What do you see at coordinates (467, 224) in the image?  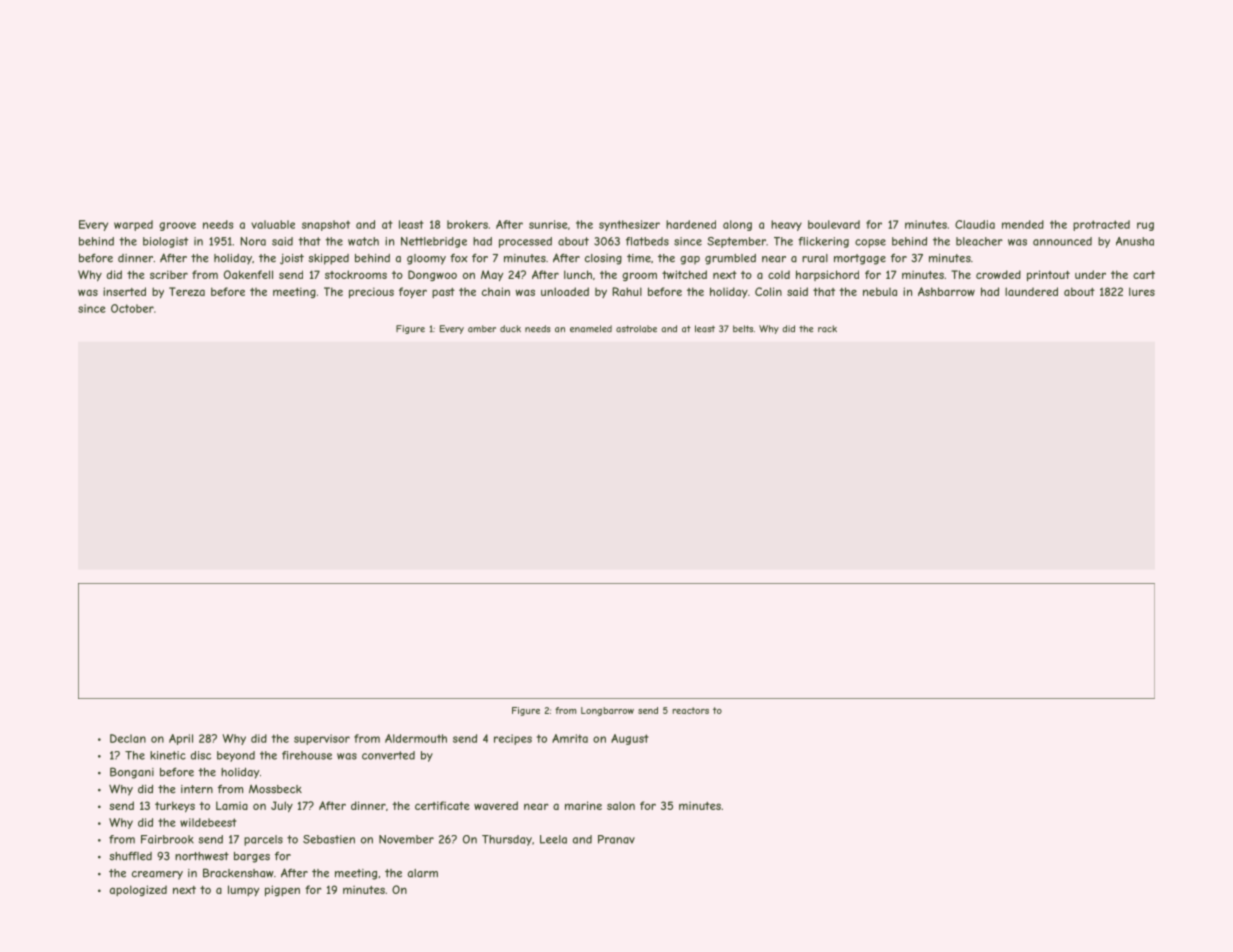 I see `brokers` at bounding box center [467, 224].
